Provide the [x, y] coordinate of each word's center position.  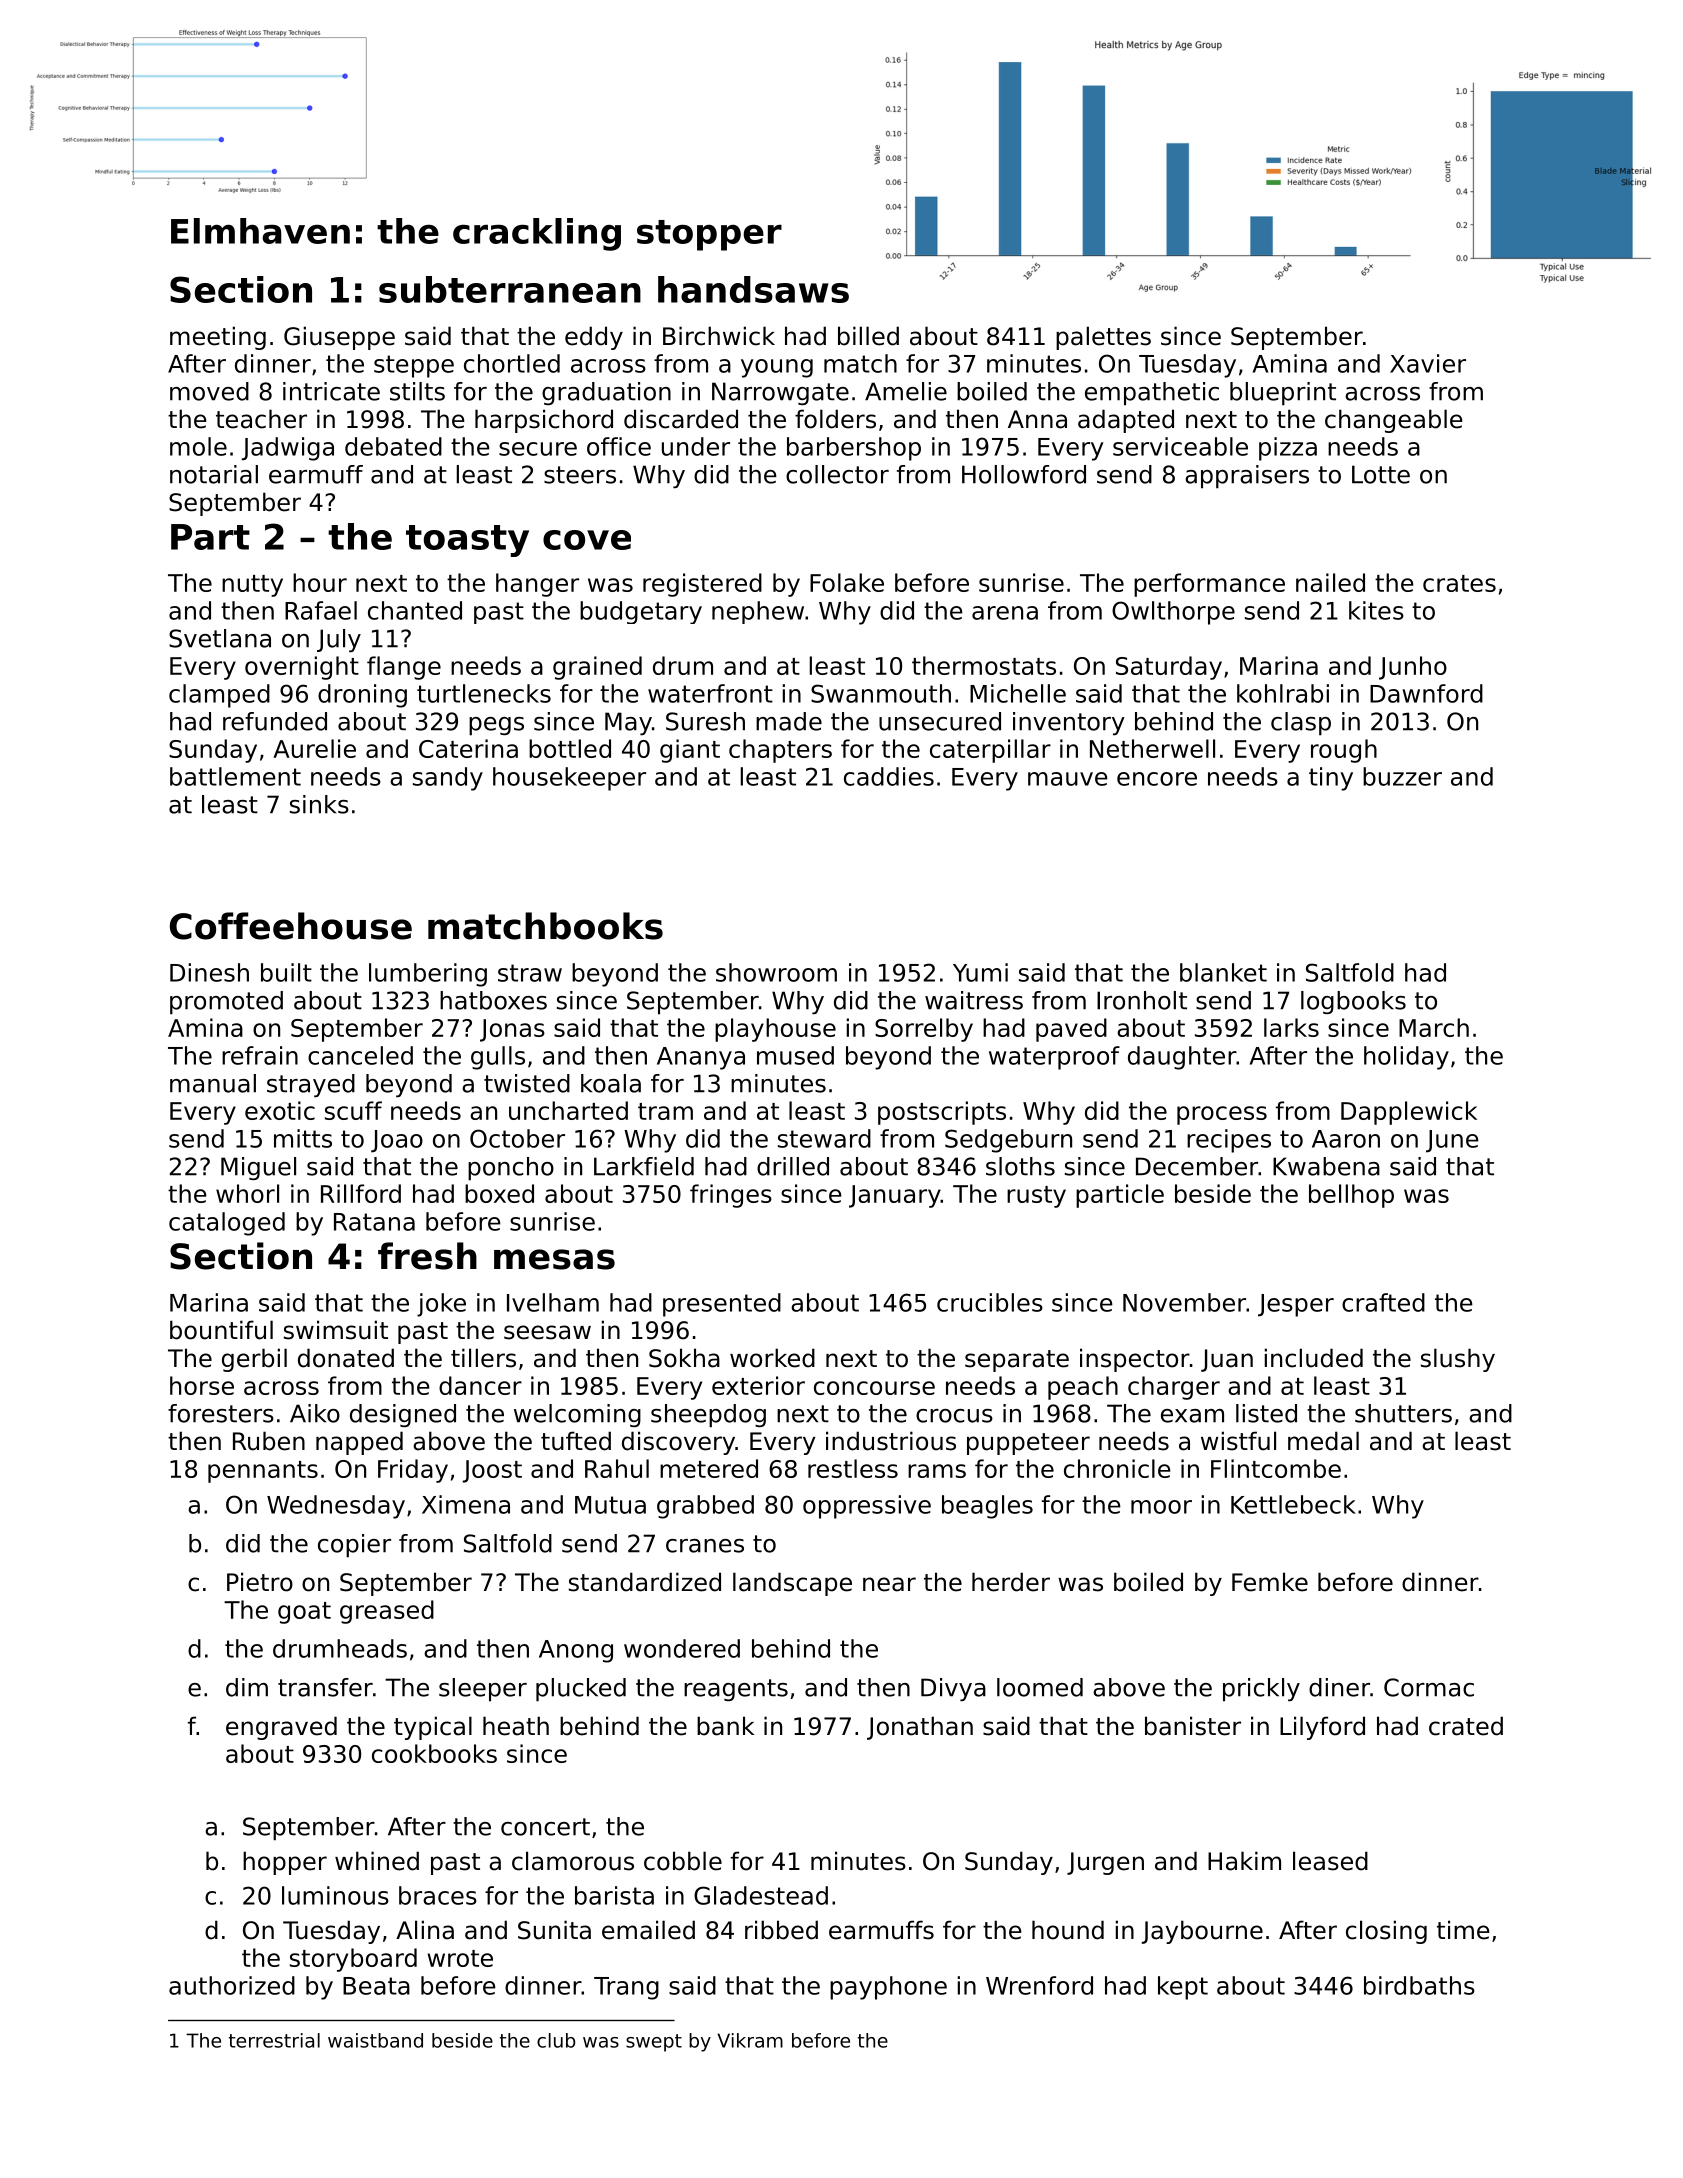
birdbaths [1419, 1985]
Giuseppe [339, 338]
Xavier [1428, 363]
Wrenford [1039, 1985]
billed [868, 336]
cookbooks [434, 1753]
